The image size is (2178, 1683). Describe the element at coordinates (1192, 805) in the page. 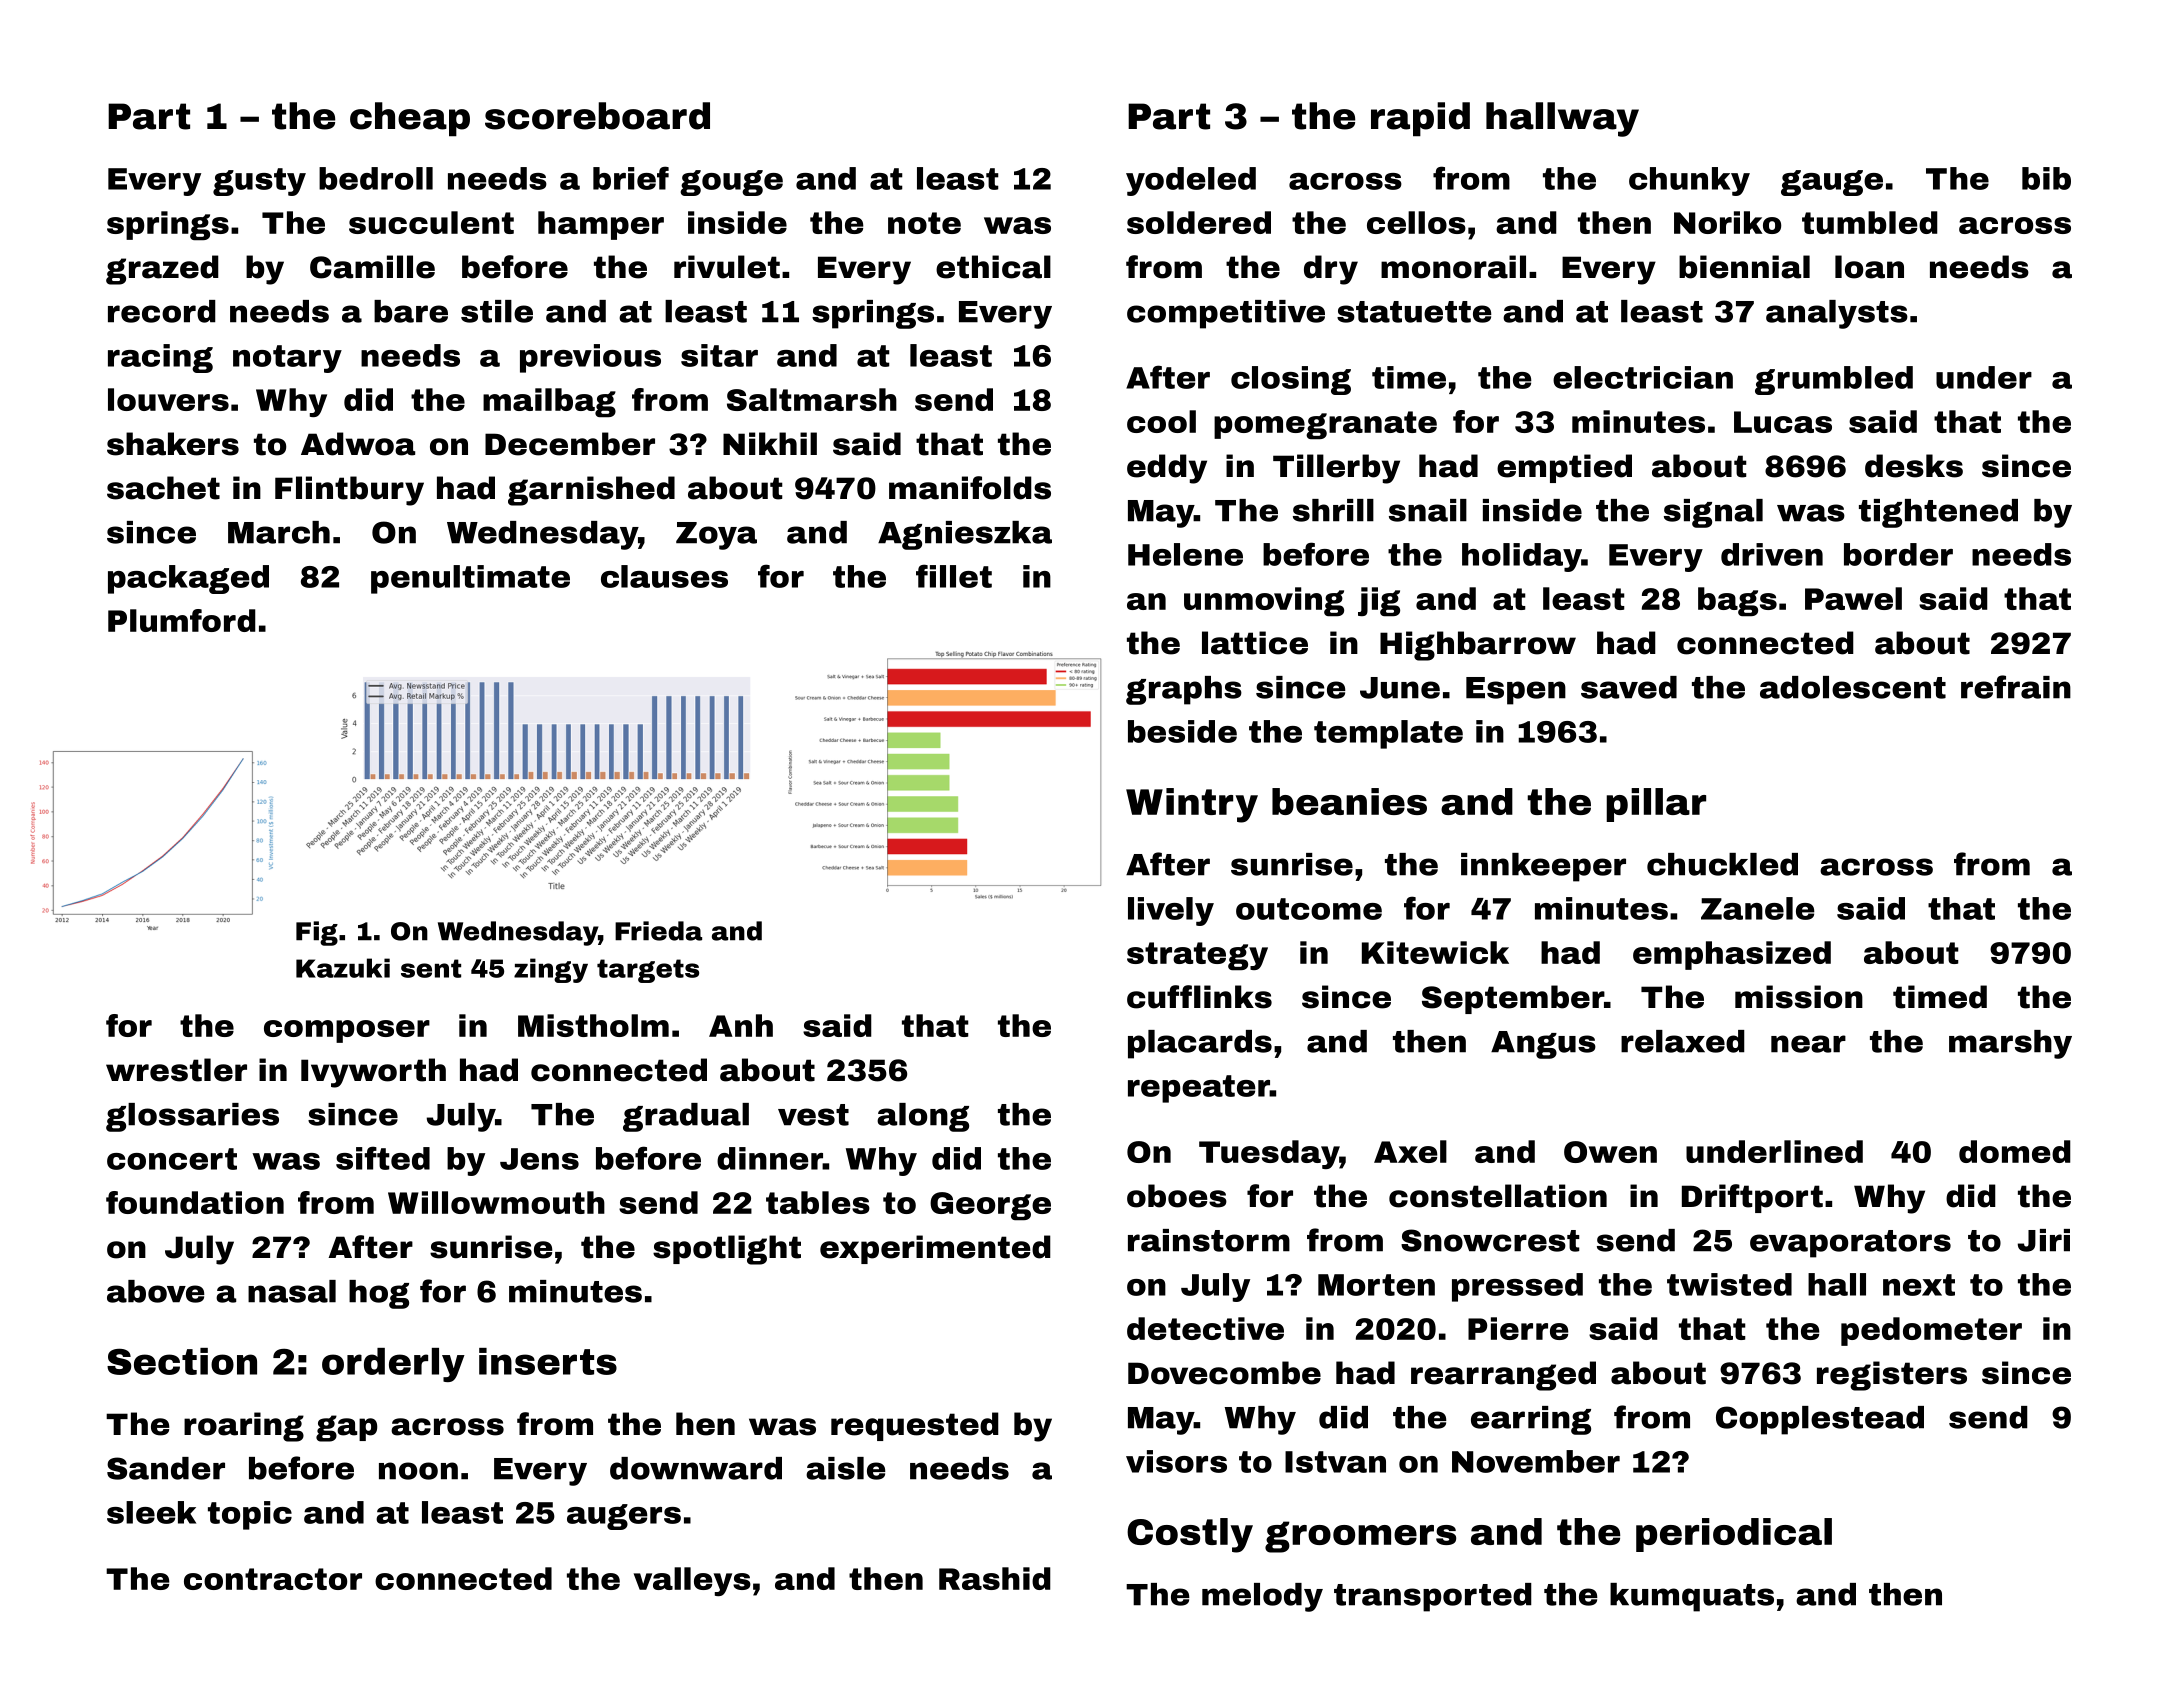

I see `Wintry` at that location.
